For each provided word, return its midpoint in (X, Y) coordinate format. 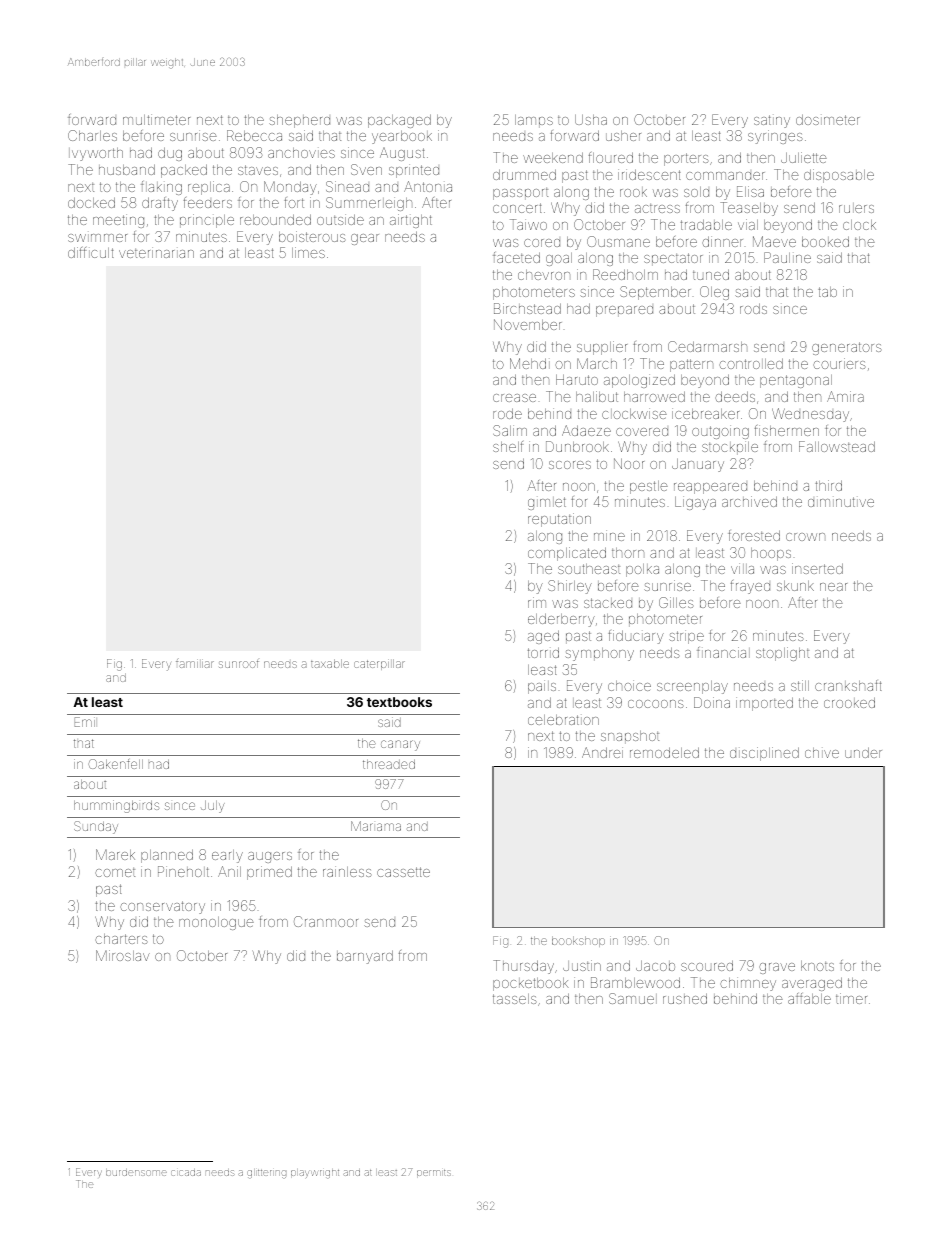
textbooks (399, 702)
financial (723, 652)
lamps (534, 121)
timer (851, 998)
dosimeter (828, 119)
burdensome (136, 1172)
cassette (403, 872)
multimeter (156, 119)
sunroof (239, 664)
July (213, 807)
